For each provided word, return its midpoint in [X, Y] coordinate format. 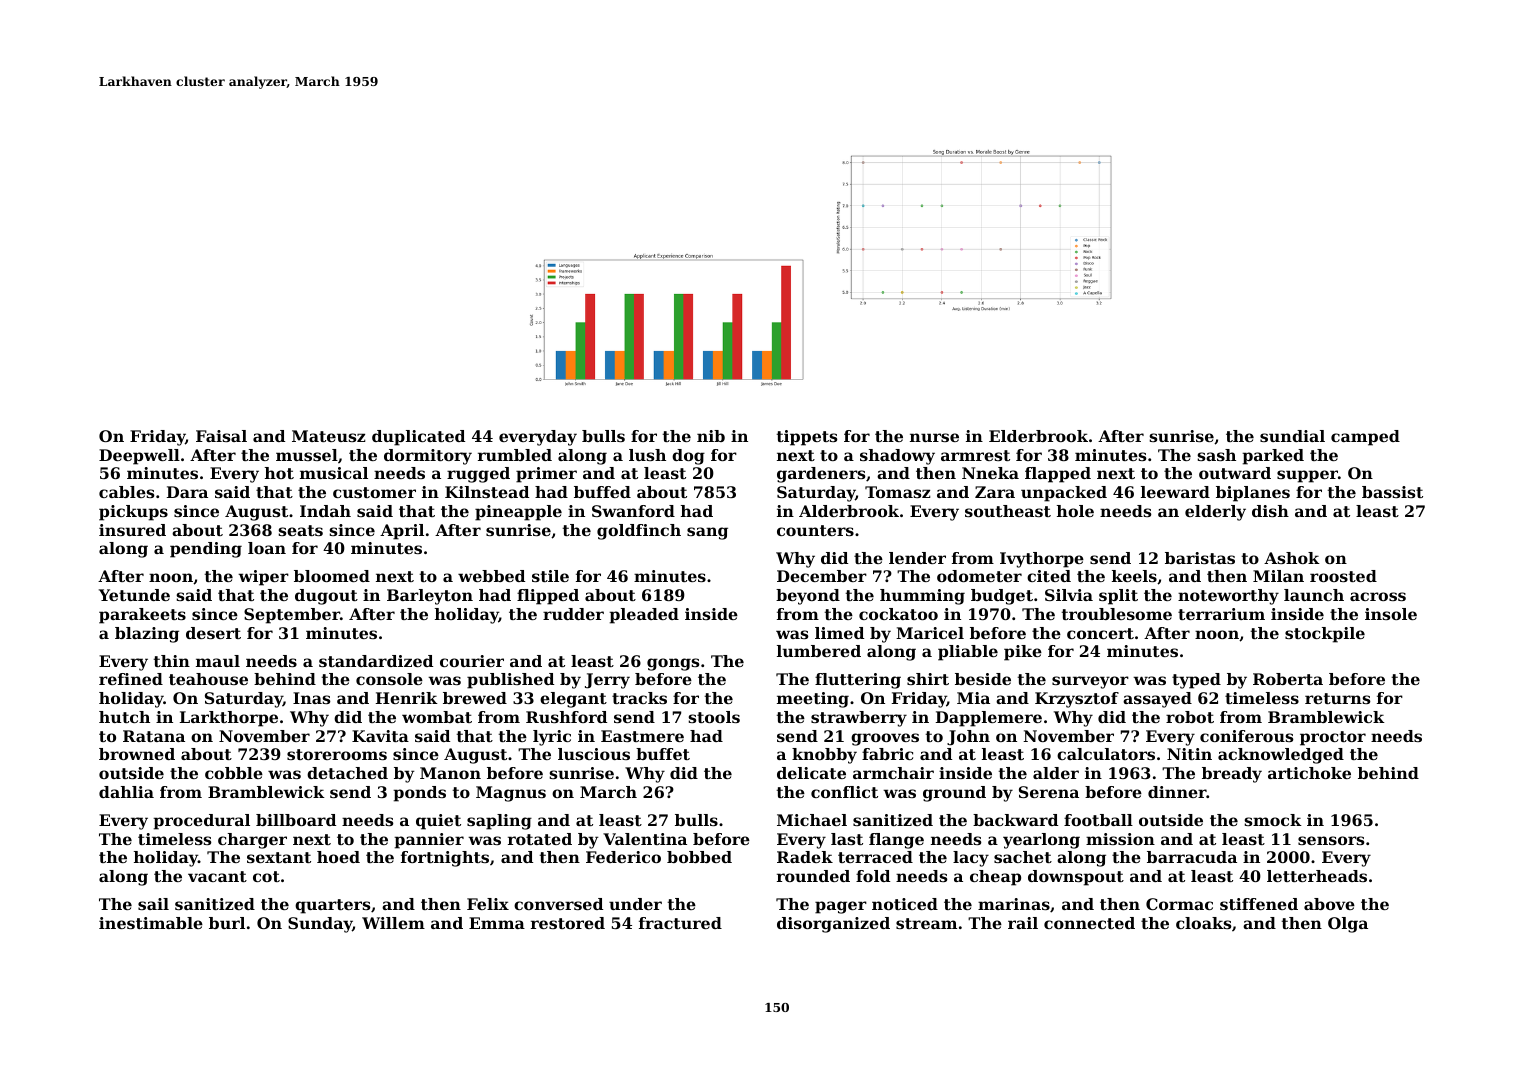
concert [1100, 633]
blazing [147, 635]
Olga [1348, 925]
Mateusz [328, 436]
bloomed [332, 576]
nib [711, 436]
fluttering [858, 681]
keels [1134, 576]
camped [1365, 438]
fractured [680, 923]
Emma [497, 923]
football [1098, 820]
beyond [808, 597]
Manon [450, 773]
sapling [499, 822]
